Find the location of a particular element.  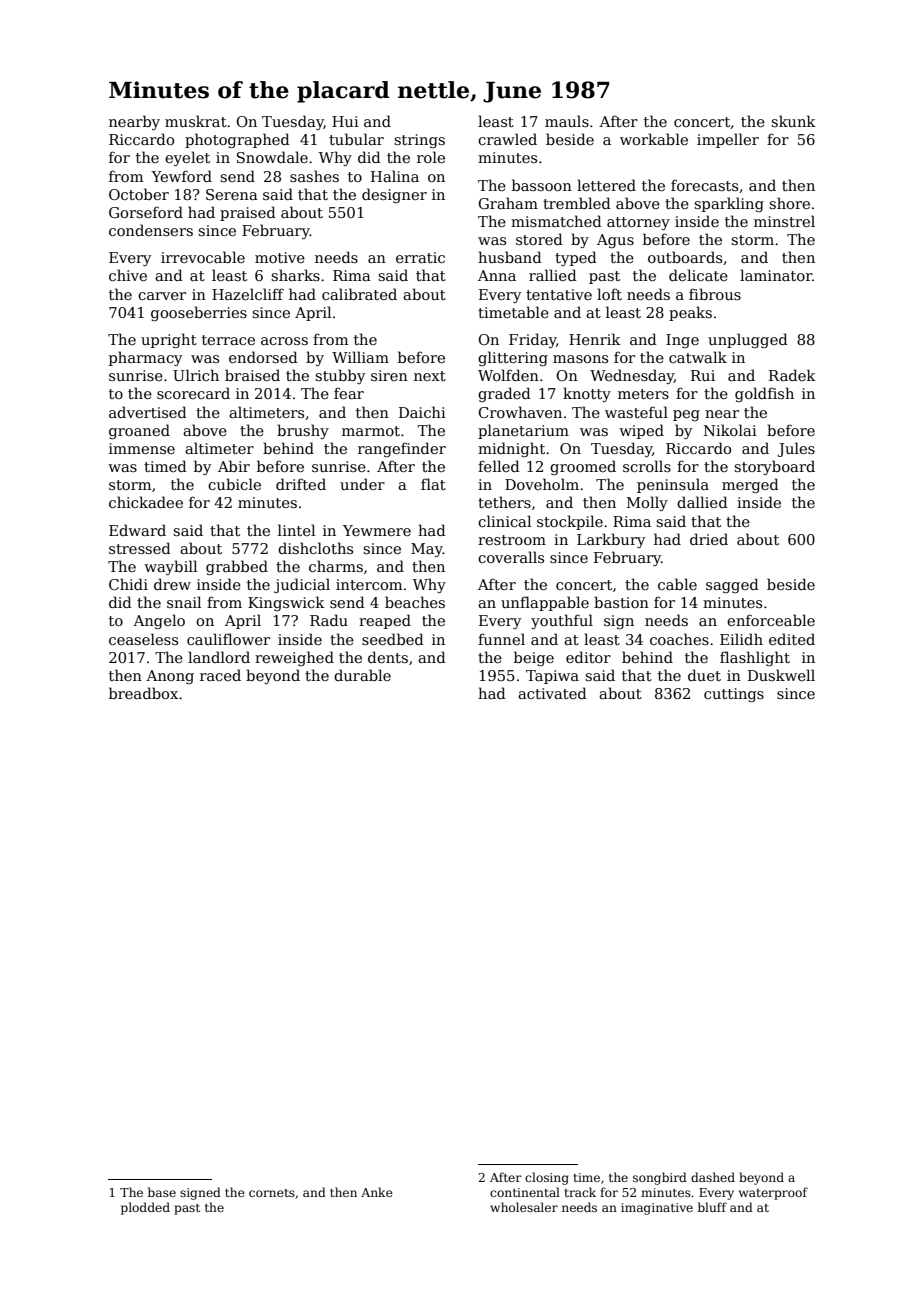

strings is located at coordinates (419, 141).
